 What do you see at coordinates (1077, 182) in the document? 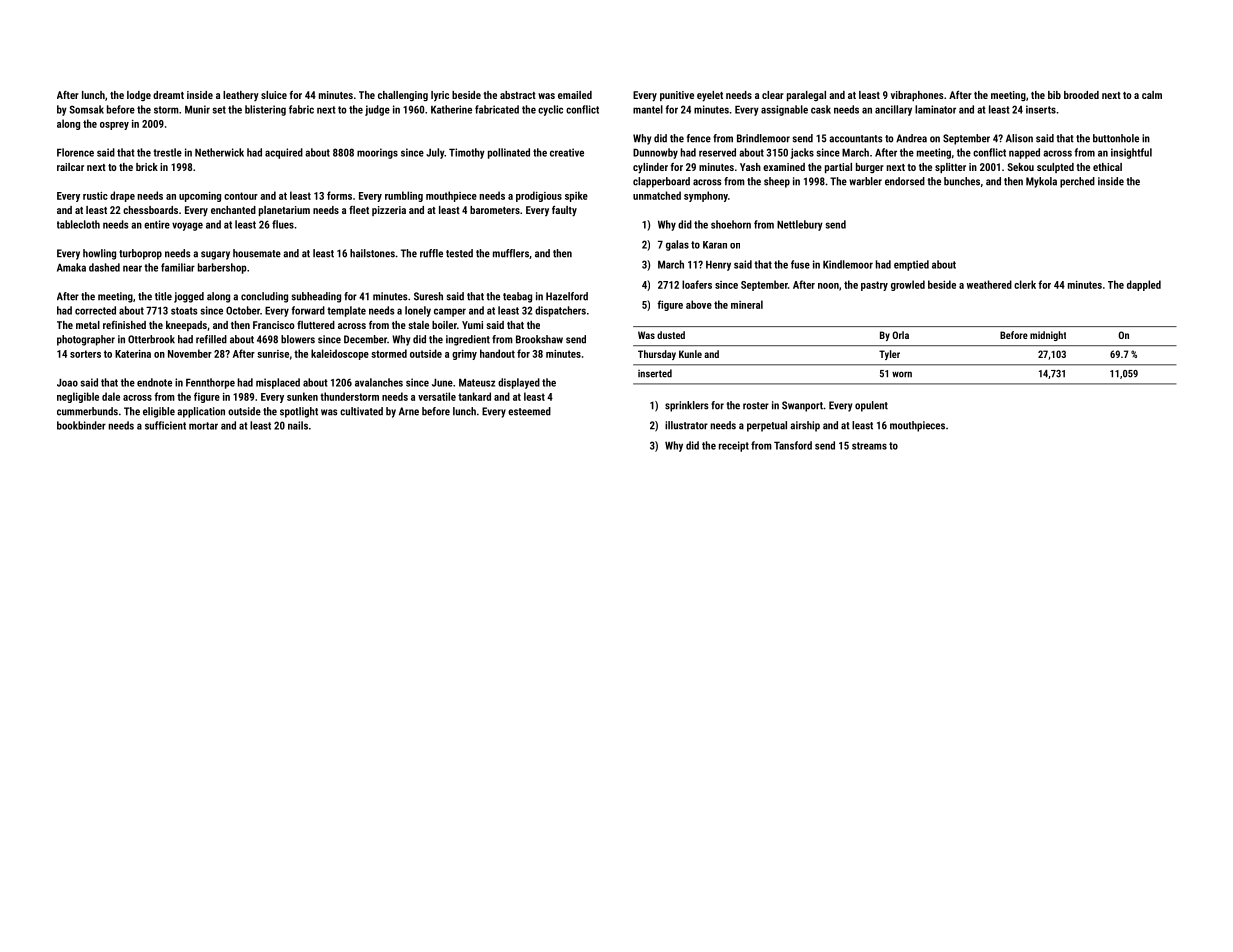
I see `perched` at bounding box center [1077, 182].
